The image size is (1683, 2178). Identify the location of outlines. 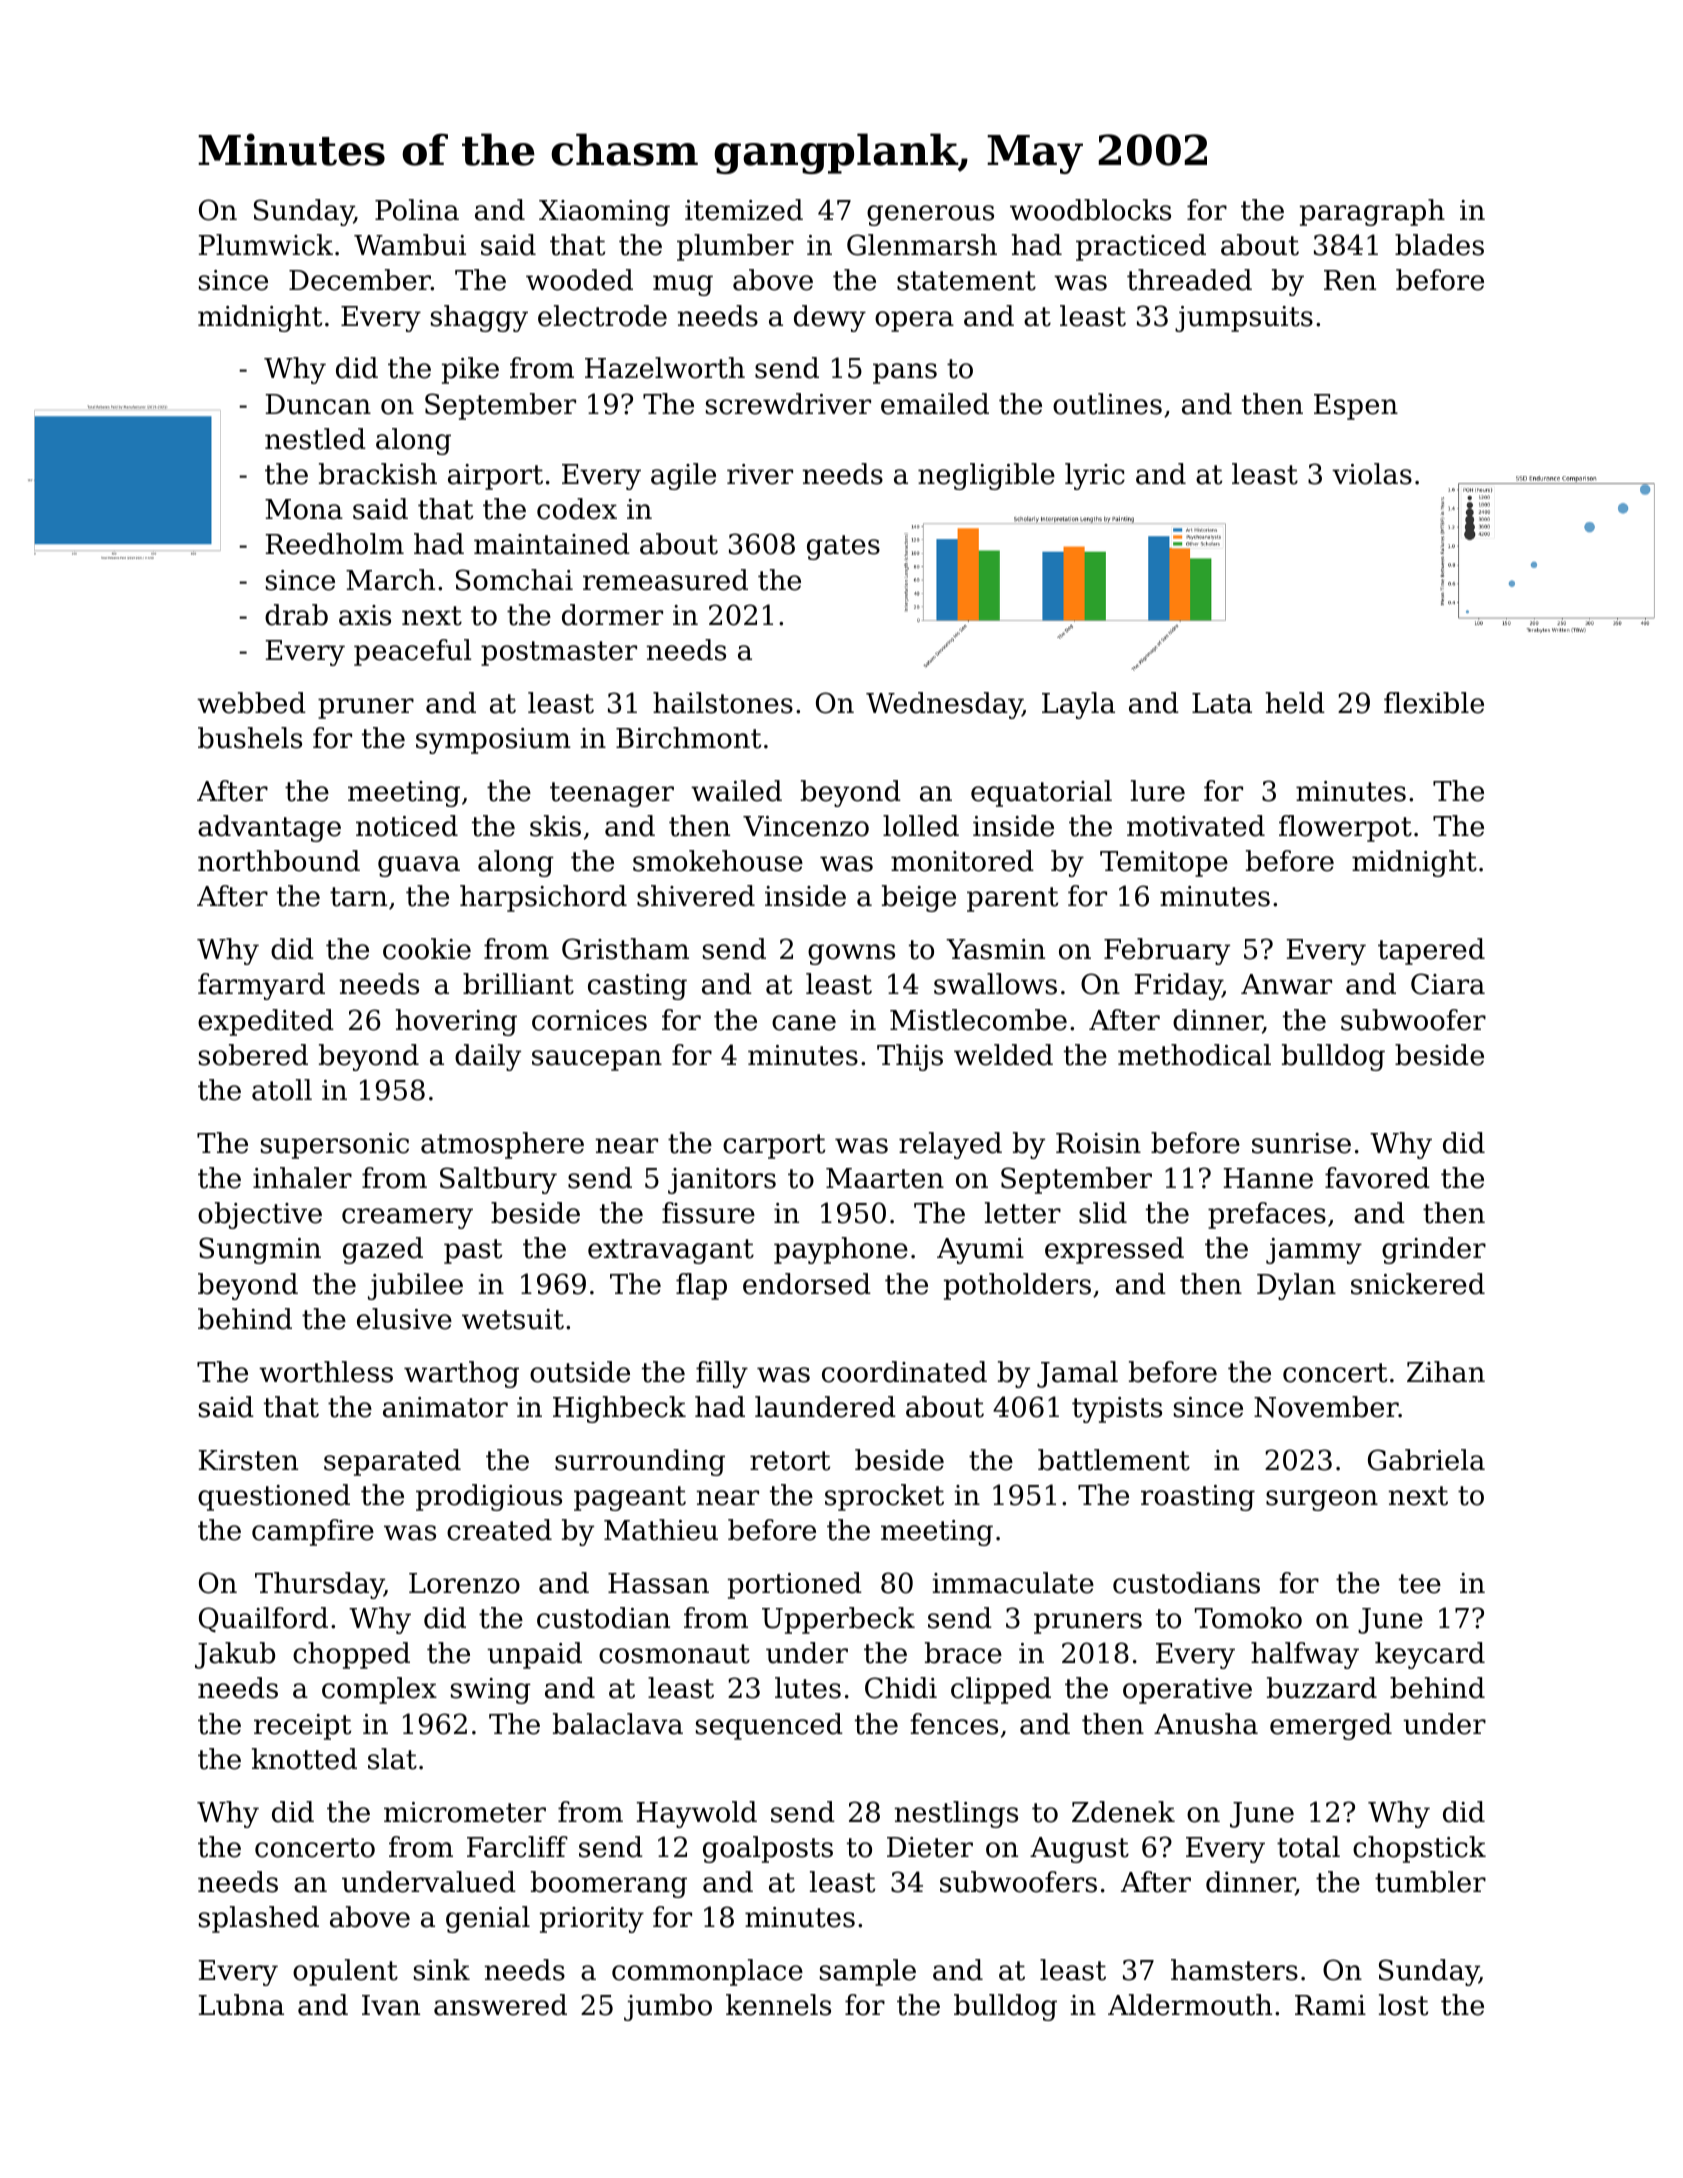
(1107, 404).
